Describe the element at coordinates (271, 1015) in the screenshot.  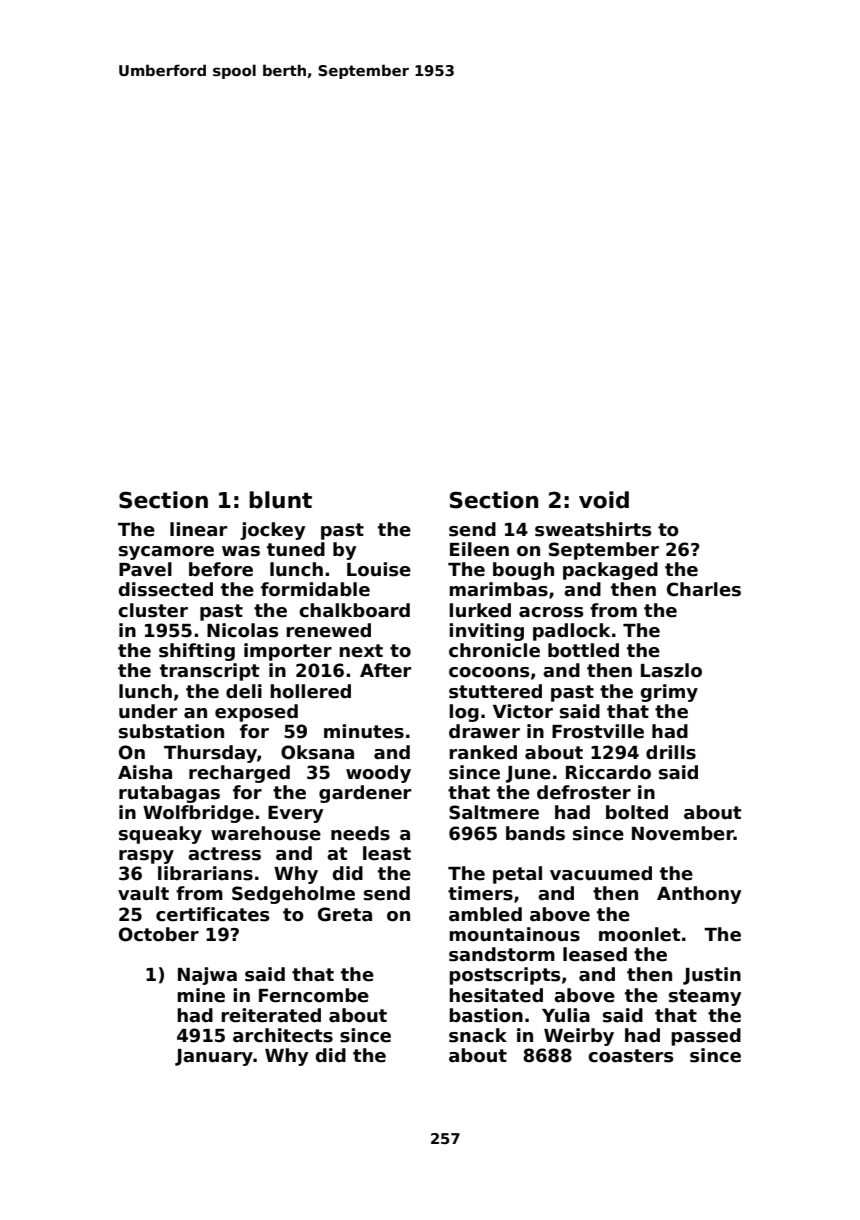
I see `reiterated` at that location.
